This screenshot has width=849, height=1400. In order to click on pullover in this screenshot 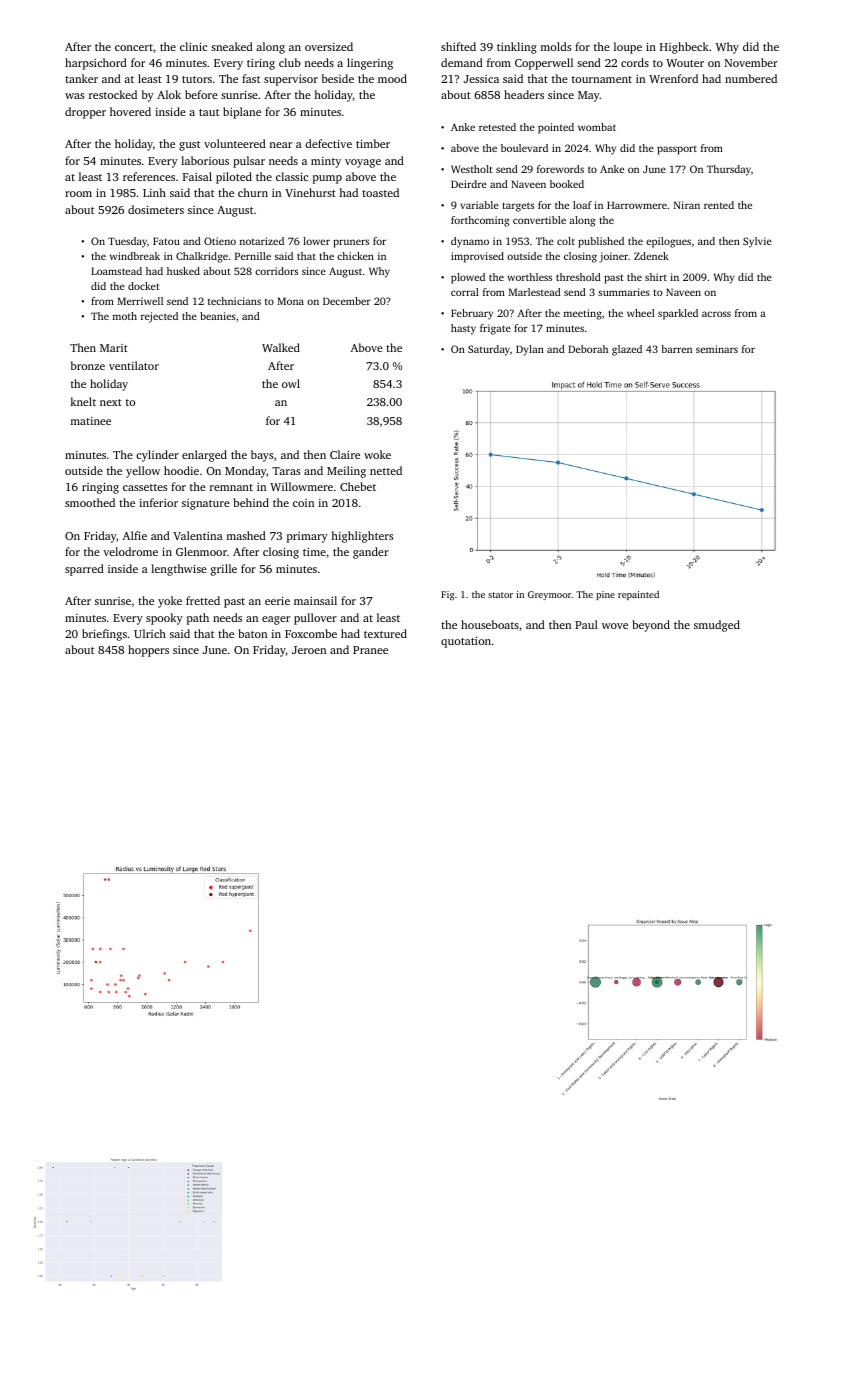, I will do `click(315, 619)`.
